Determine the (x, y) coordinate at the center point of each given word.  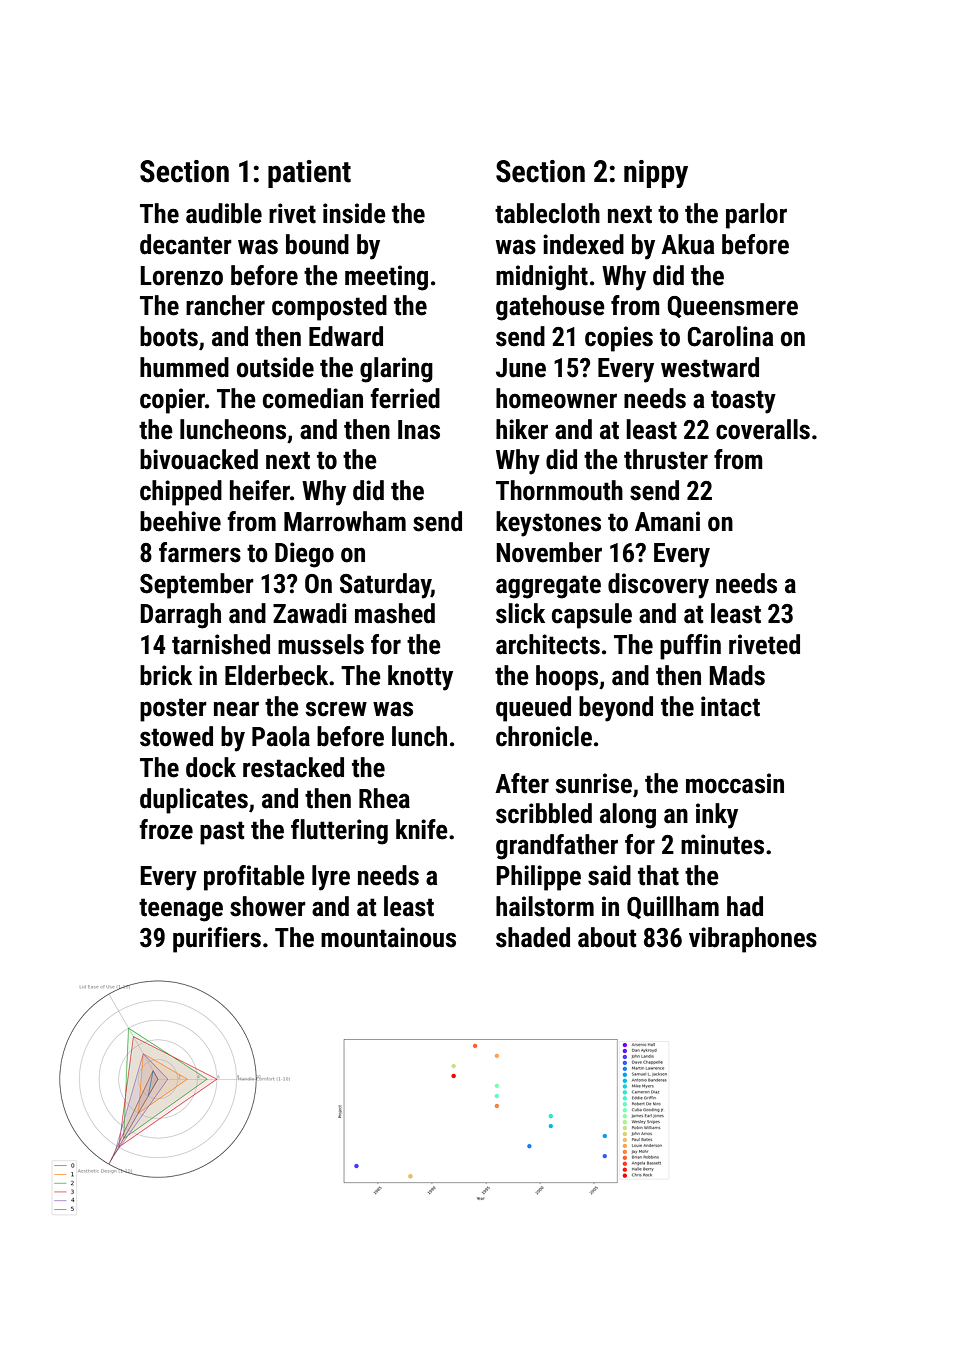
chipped (181, 493)
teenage (181, 910)
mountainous (388, 937)
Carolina (730, 336)
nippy (656, 174)
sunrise (593, 783)
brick (166, 675)
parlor (756, 216)
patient (309, 174)
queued (533, 709)
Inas (419, 430)
